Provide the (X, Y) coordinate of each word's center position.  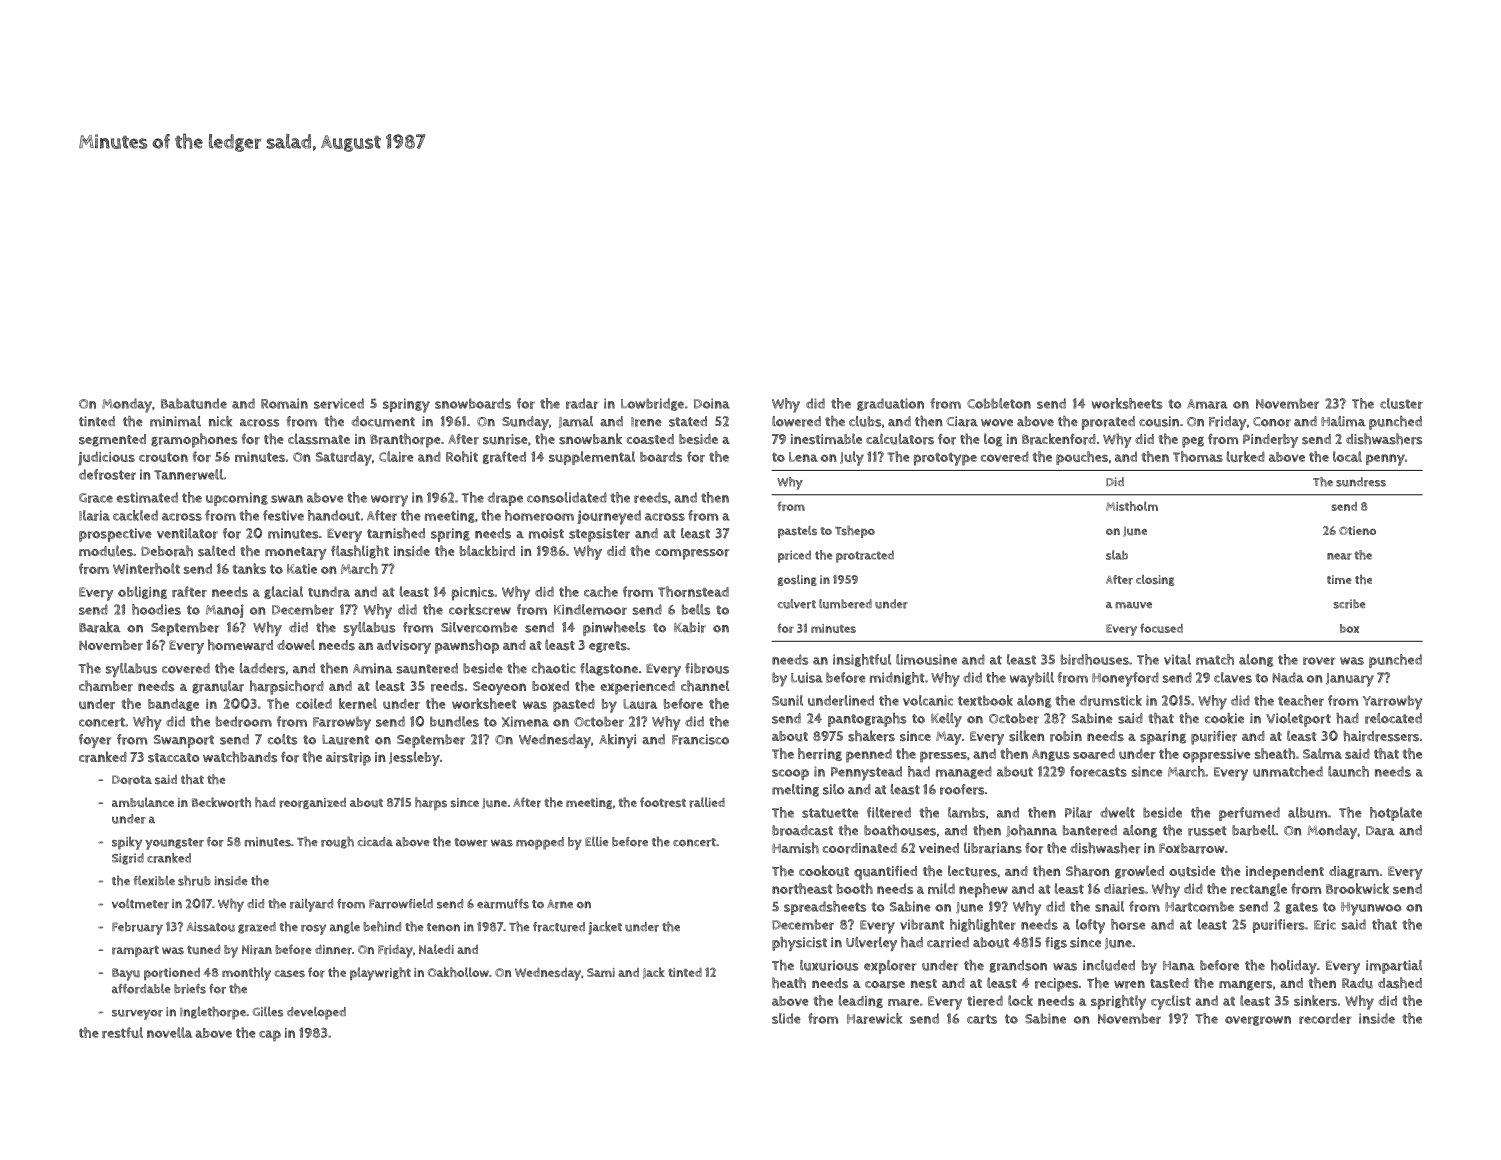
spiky (127, 843)
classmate (319, 439)
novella (169, 1032)
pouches (1082, 458)
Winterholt (146, 568)
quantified (885, 873)
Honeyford (1125, 679)
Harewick (874, 1018)
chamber (106, 686)
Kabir (690, 627)
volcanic (928, 700)
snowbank (590, 439)
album (1307, 812)
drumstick (1110, 700)
